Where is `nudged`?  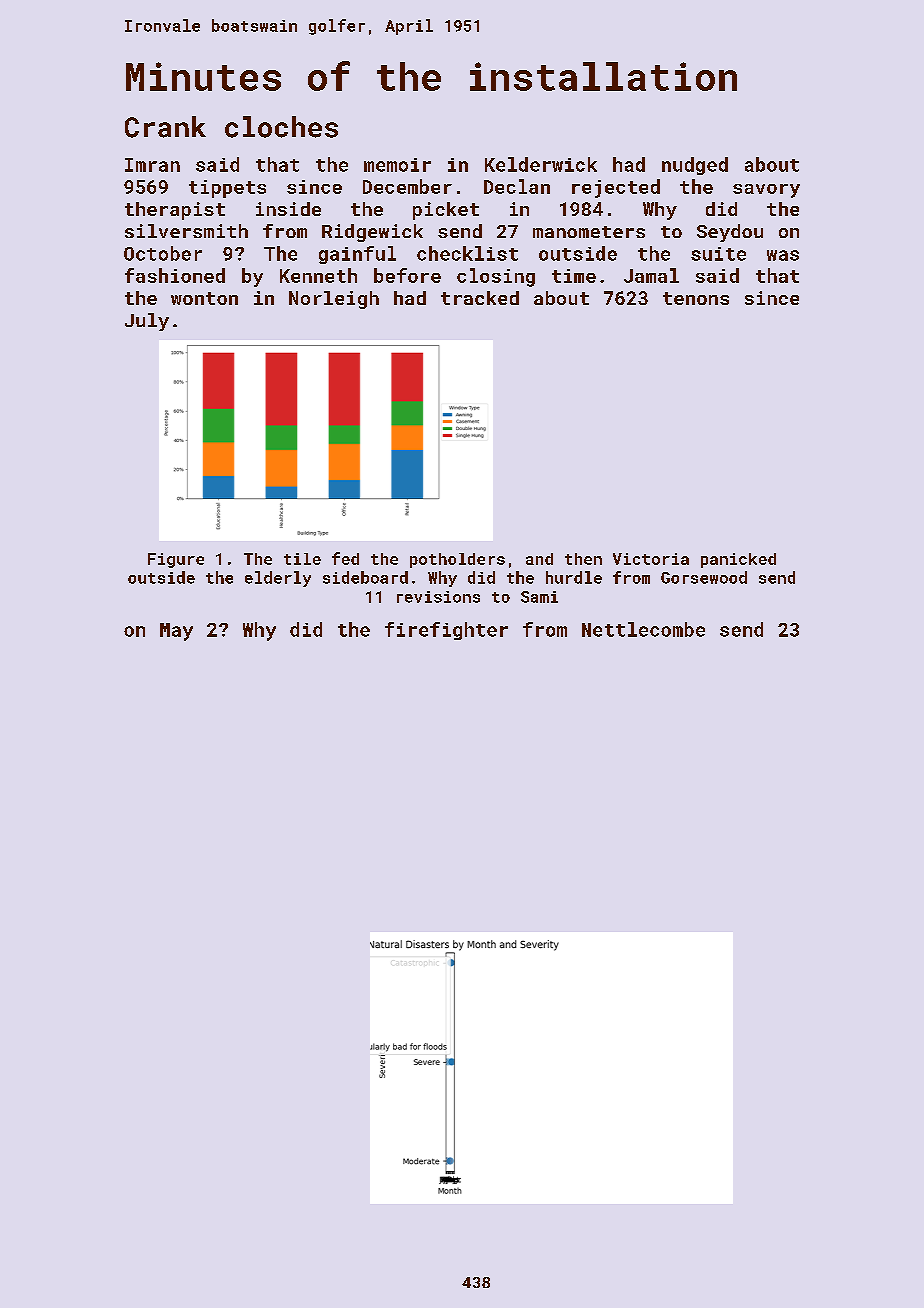 nudged is located at coordinates (695, 166).
